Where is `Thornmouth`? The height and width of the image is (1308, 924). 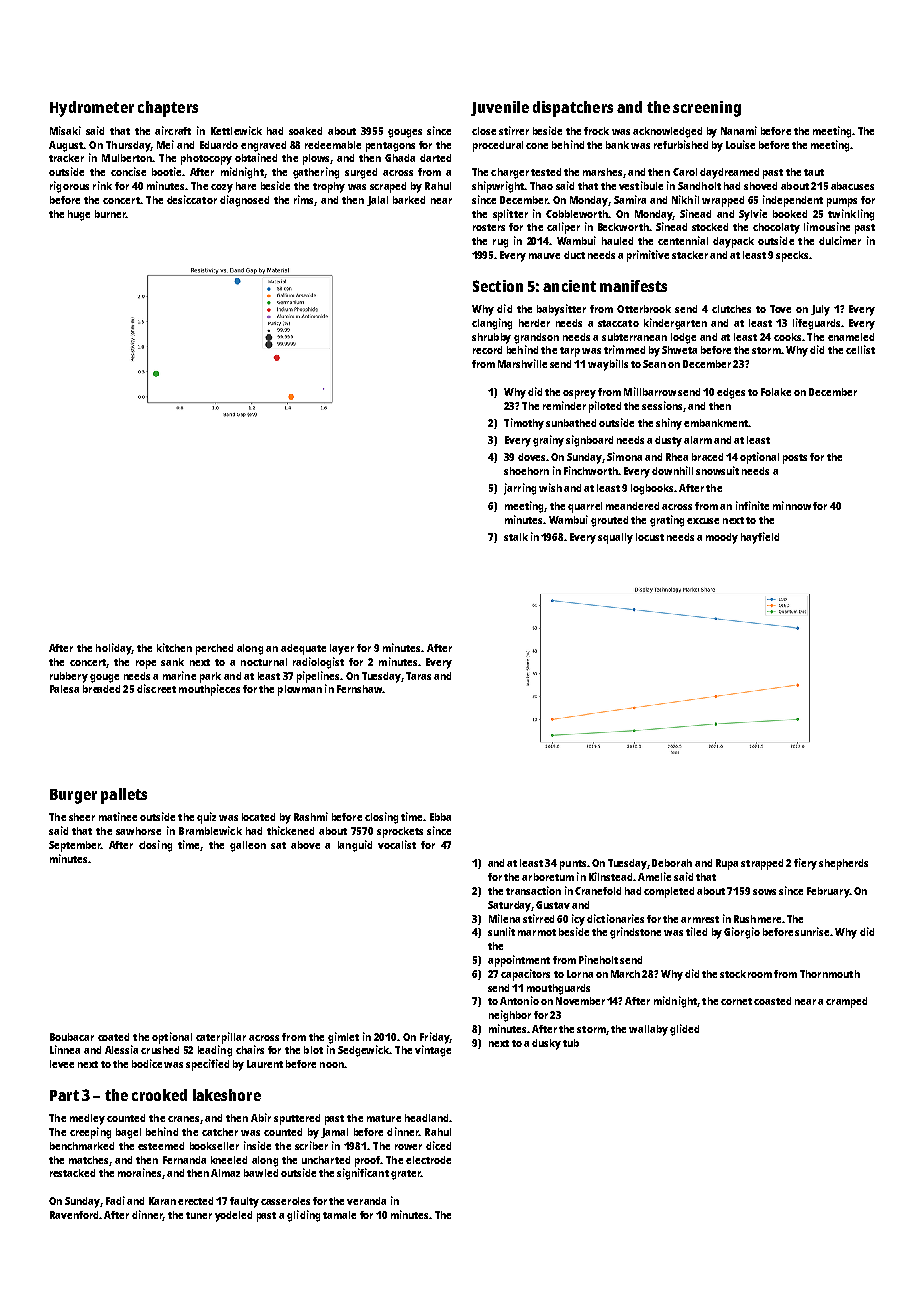
Thornmouth is located at coordinates (830, 974).
